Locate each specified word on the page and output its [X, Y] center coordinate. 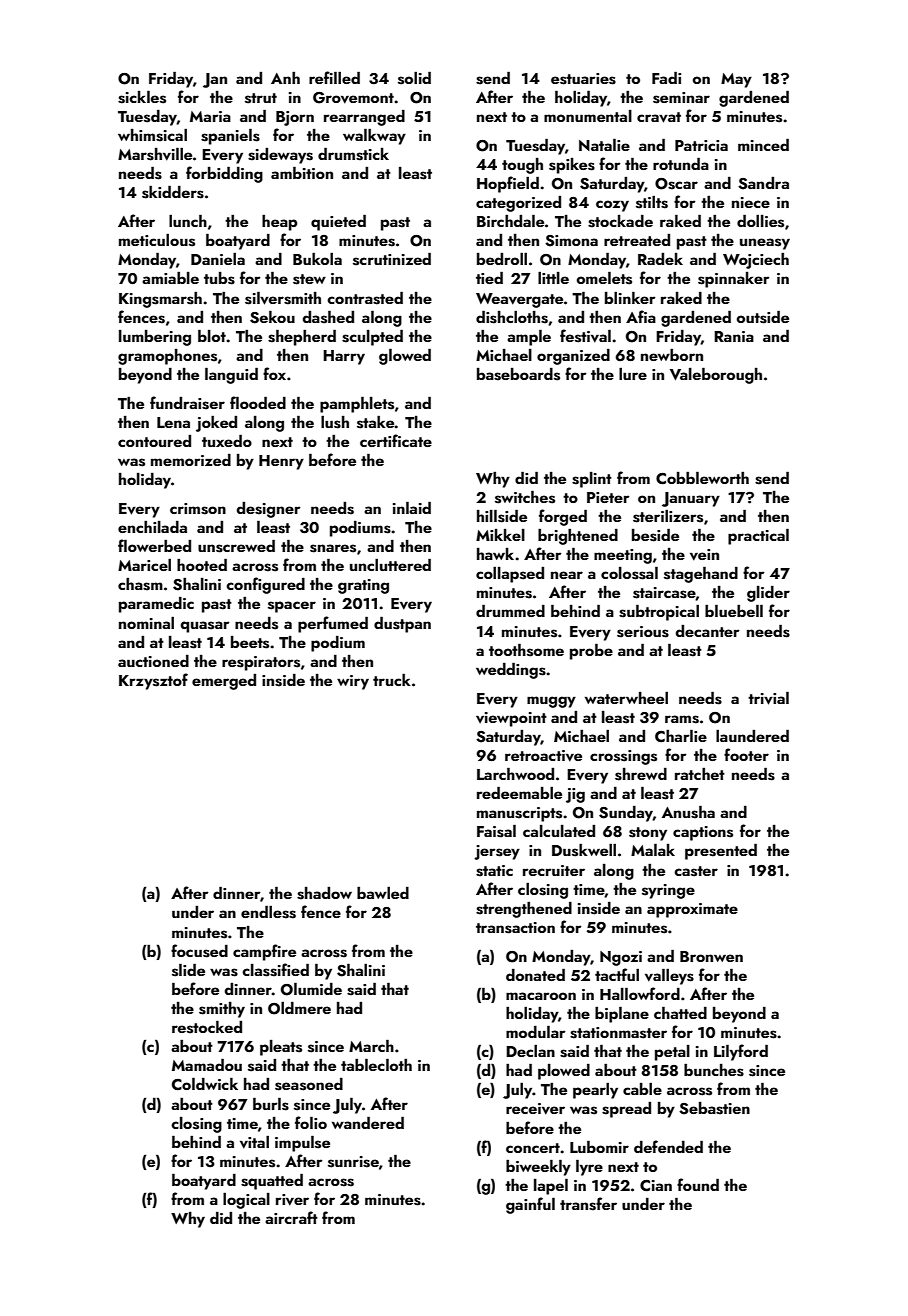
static [494, 871]
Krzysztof [153, 681]
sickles [142, 97]
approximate [692, 910]
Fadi [666, 78]
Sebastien [714, 1108]
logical [246, 1201]
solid [414, 78]
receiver [535, 1109]
